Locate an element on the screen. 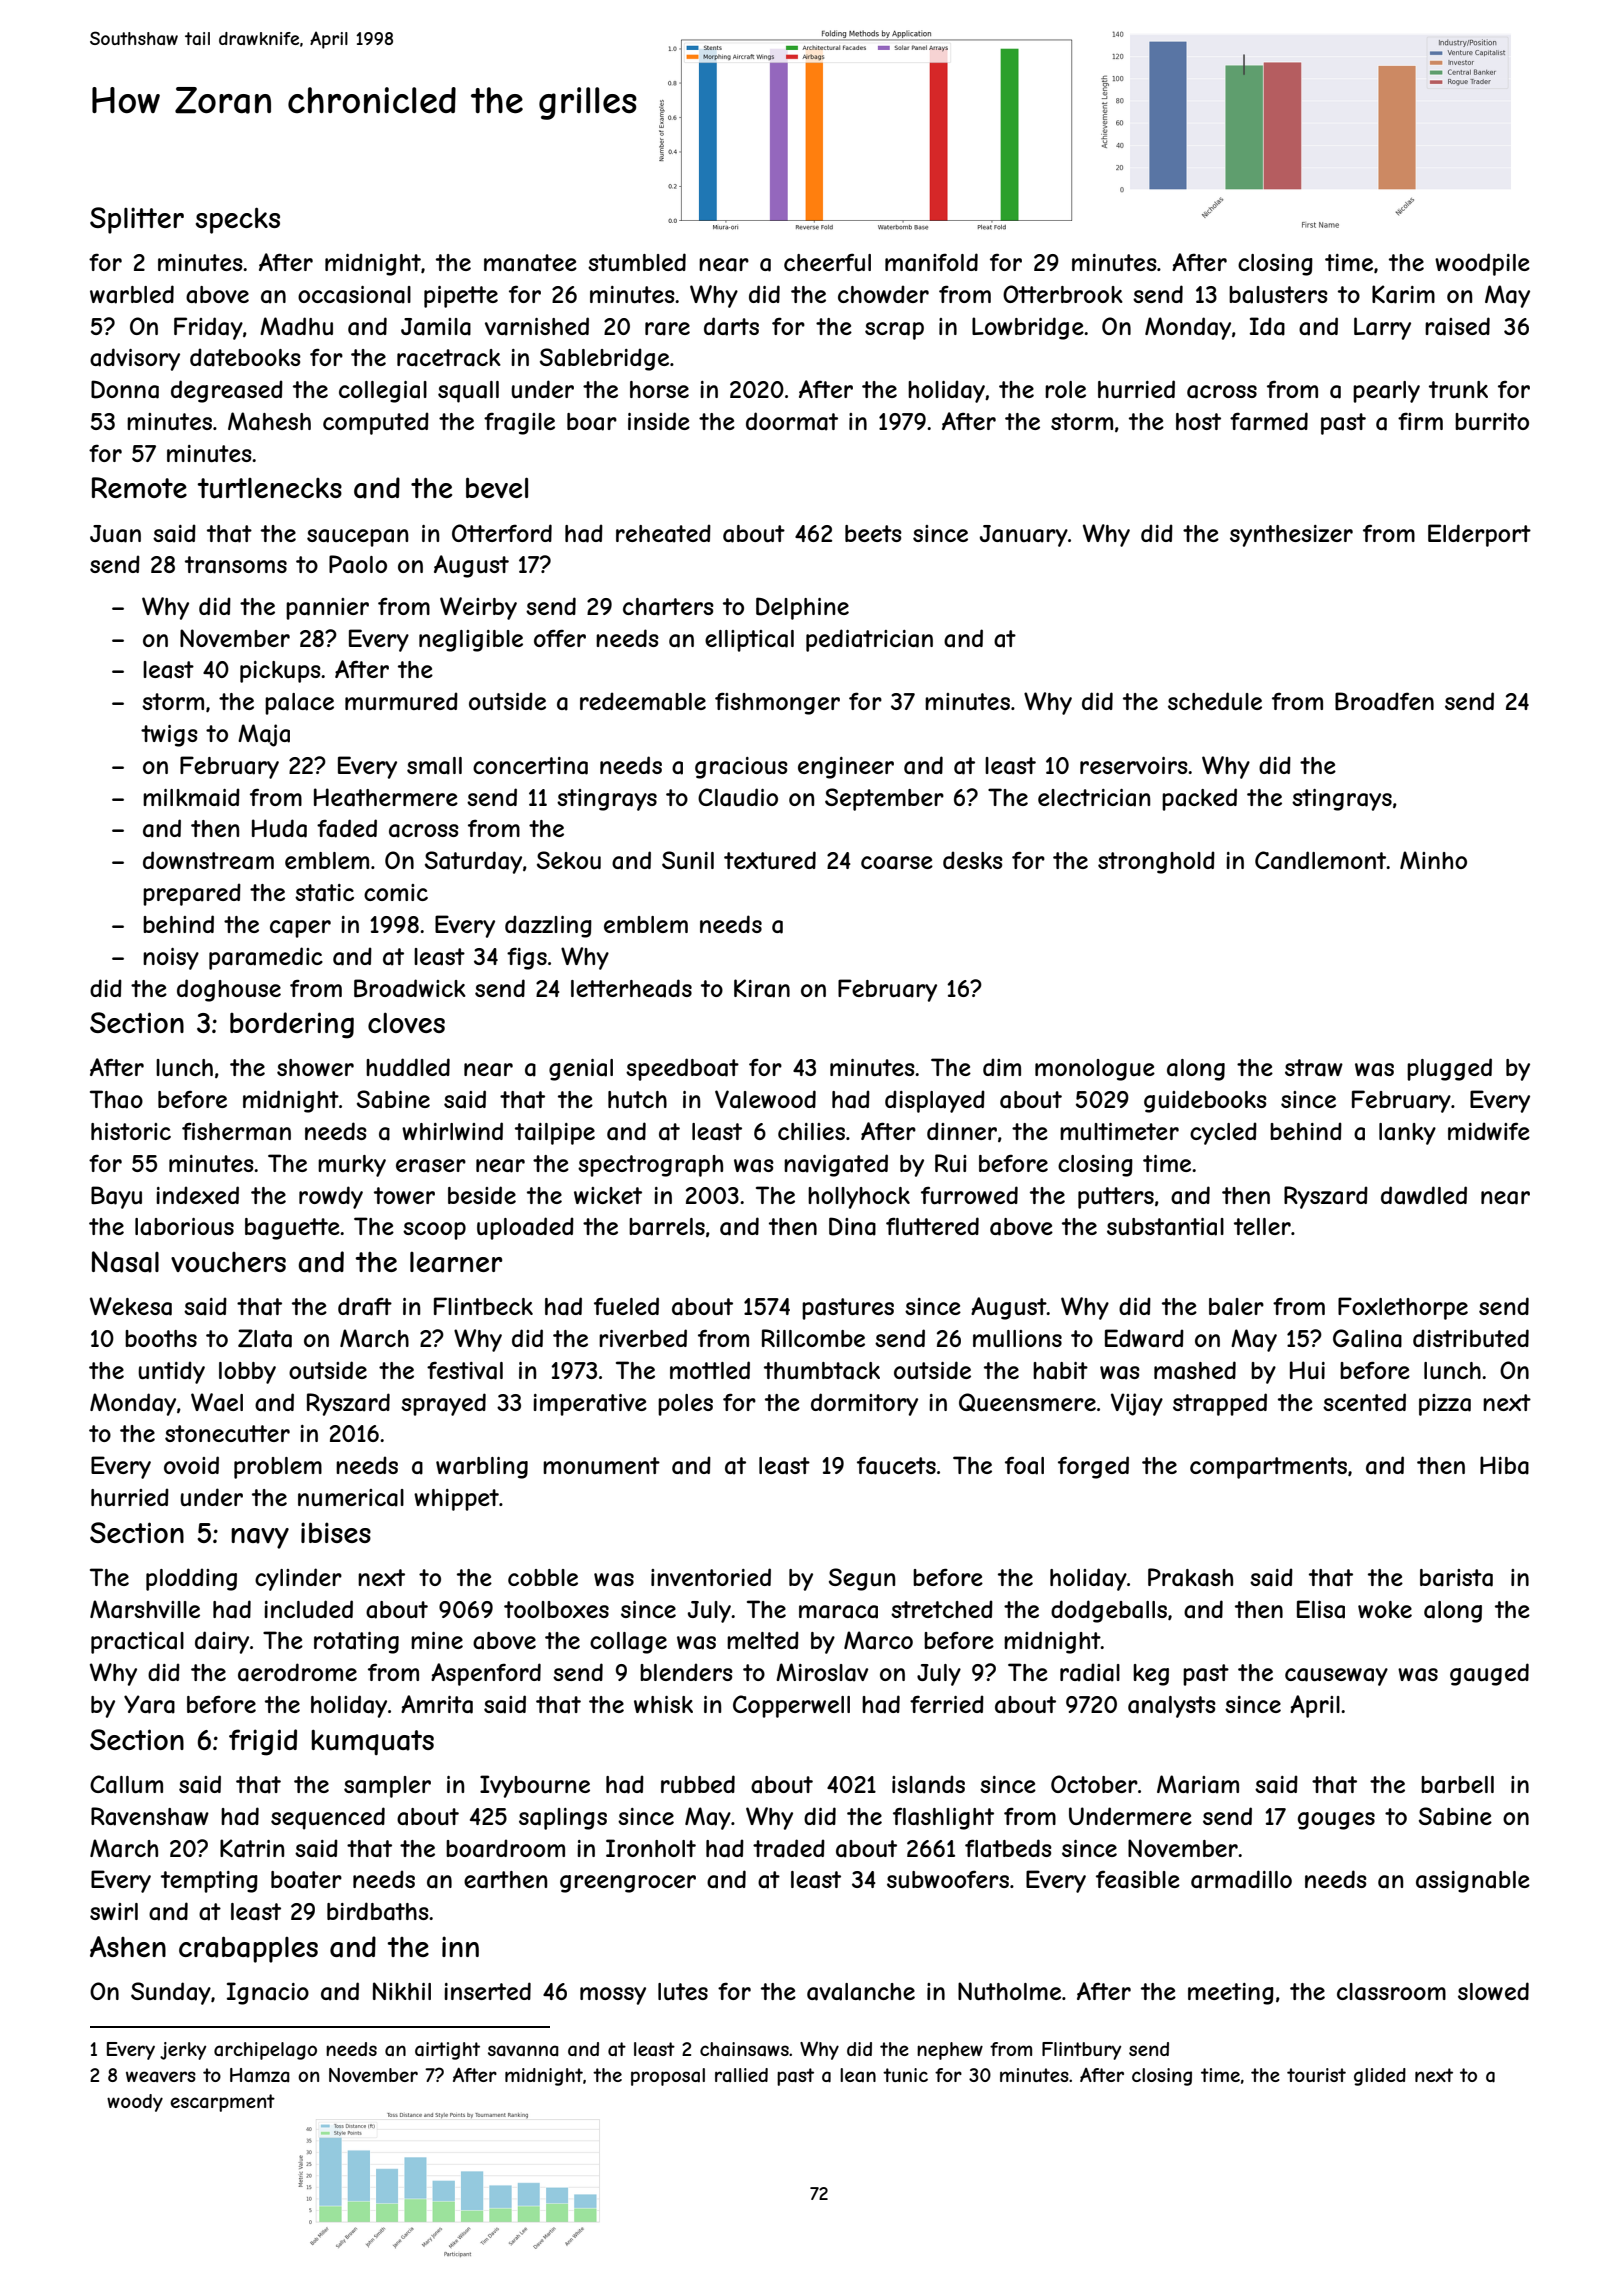  Madhu is located at coordinates (296, 326).
